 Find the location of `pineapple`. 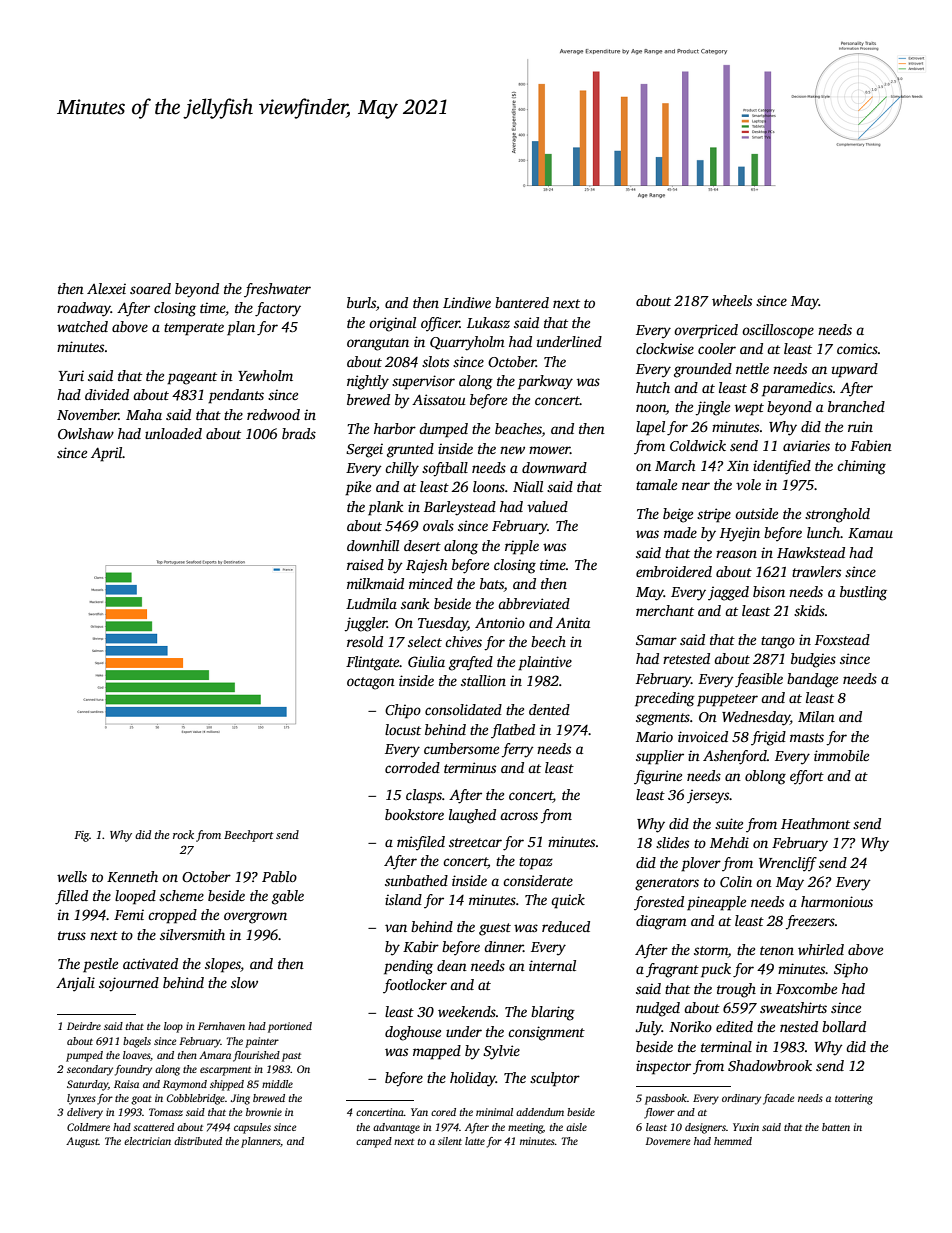

pineapple is located at coordinates (716, 903).
